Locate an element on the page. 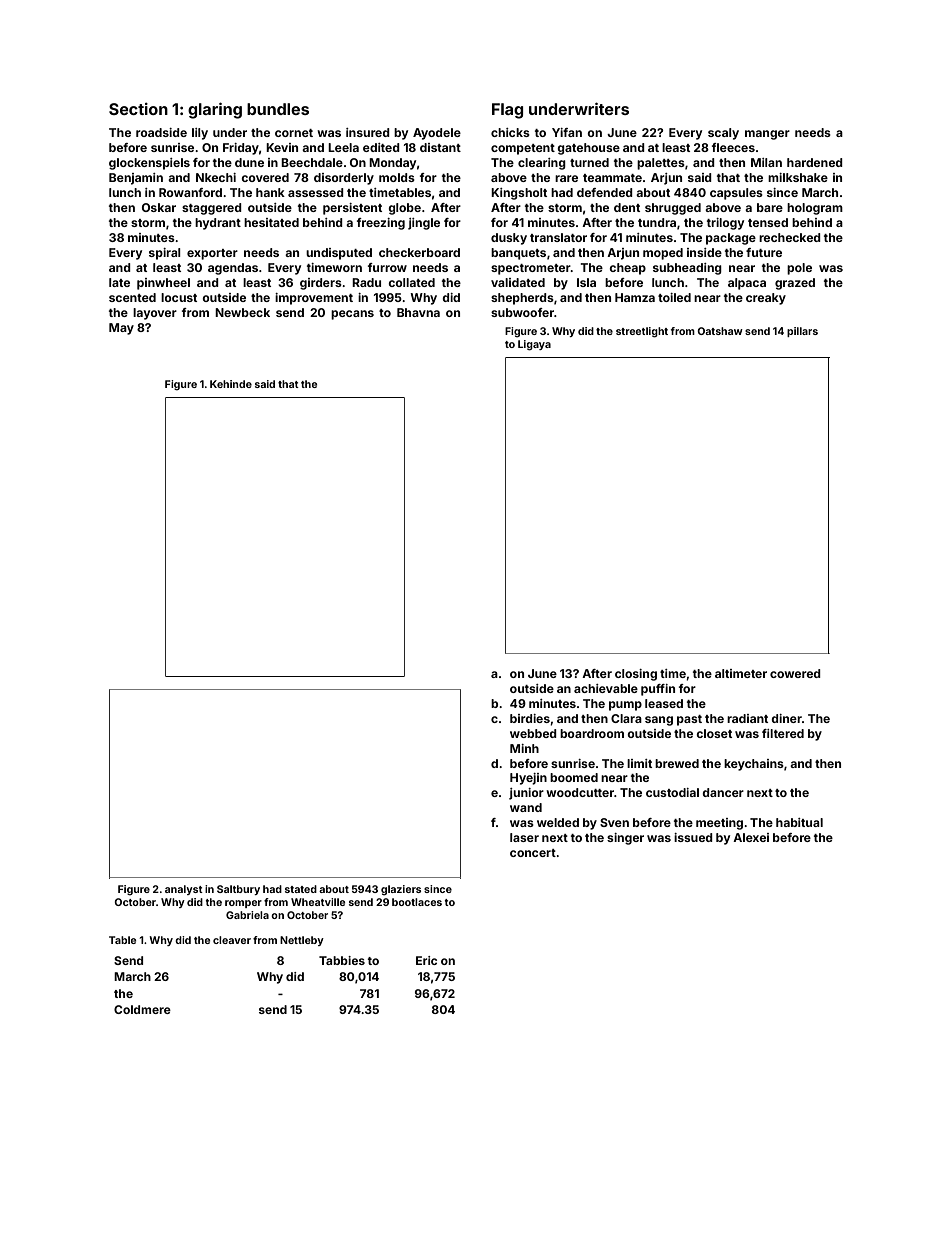 This page has width=952, height=1233. cowered is located at coordinates (795, 673).
